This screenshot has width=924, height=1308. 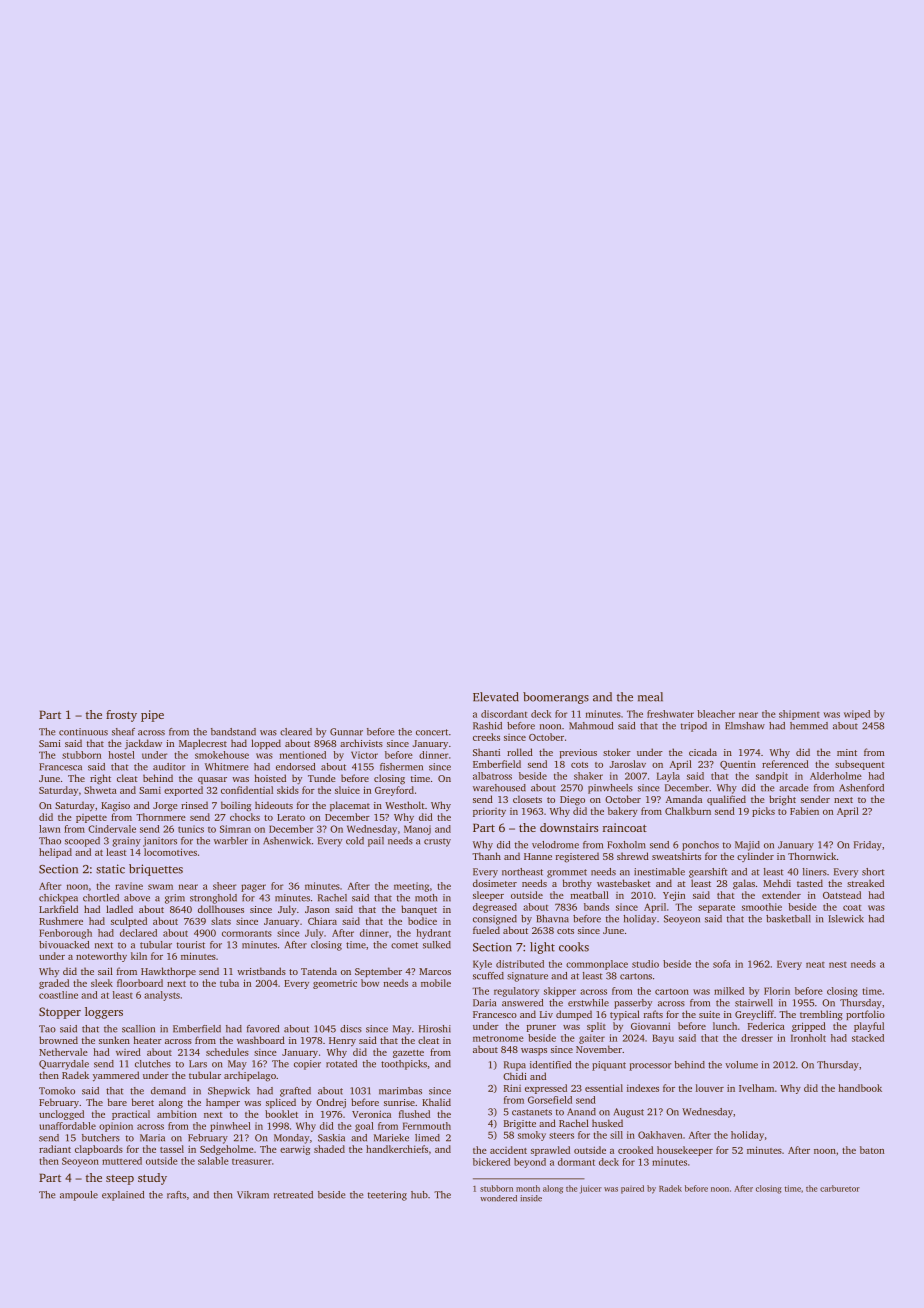 I want to click on light, so click(x=542, y=948).
